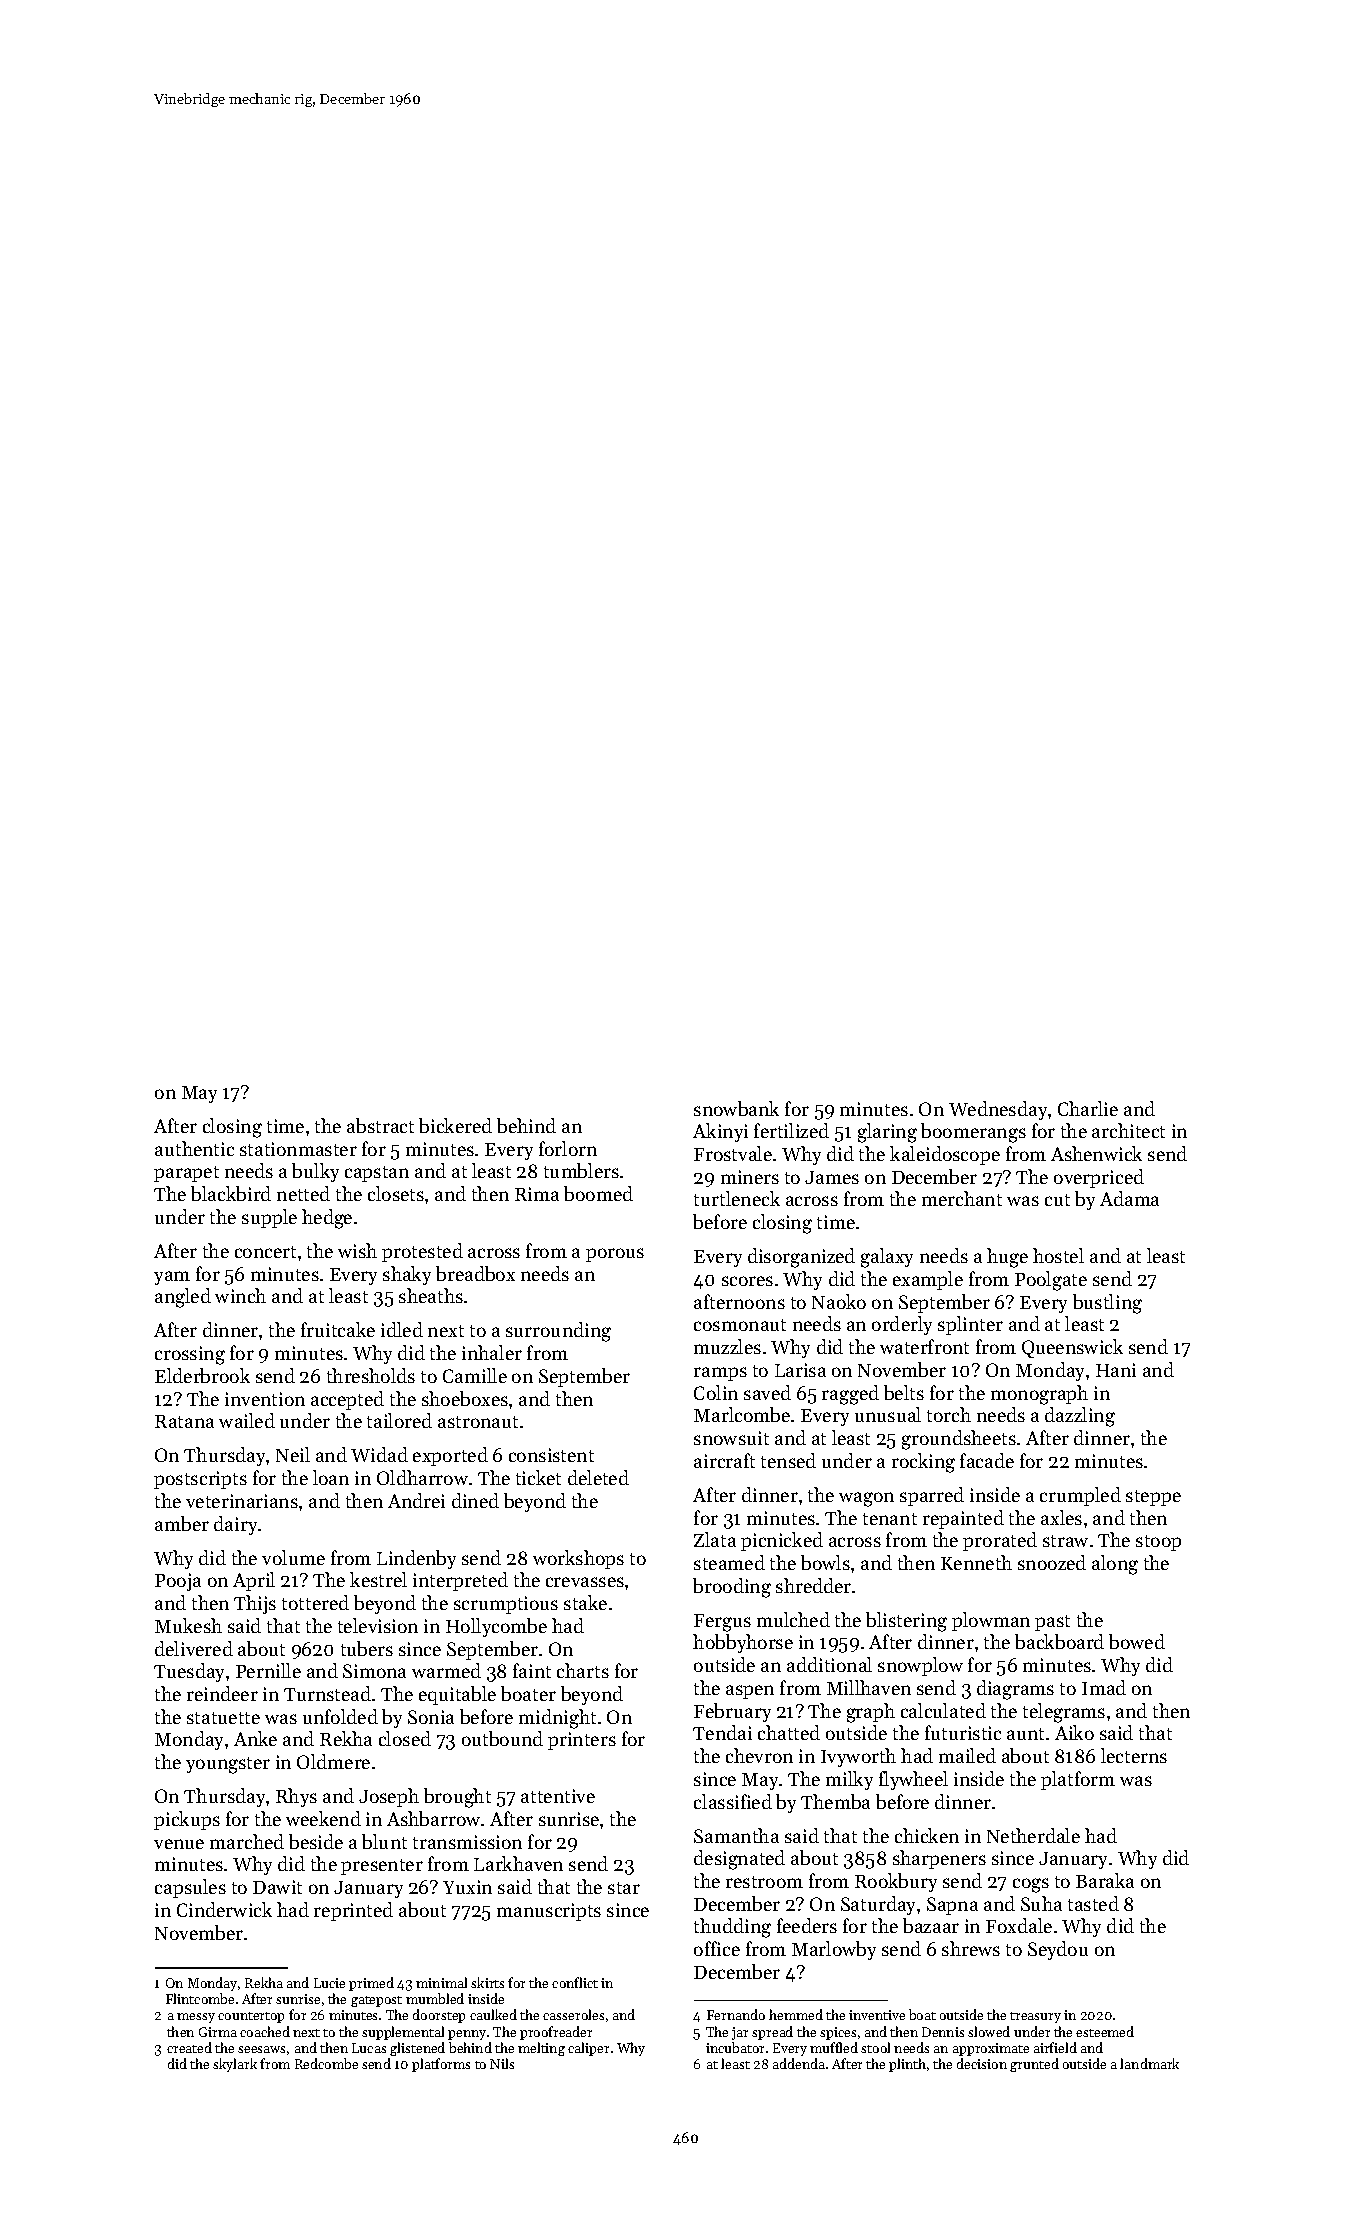 The image size is (1347, 2218). What do you see at coordinates (923, 1463) in the screenshot?
I see `rocking` at bounding box center [923, 1463].
